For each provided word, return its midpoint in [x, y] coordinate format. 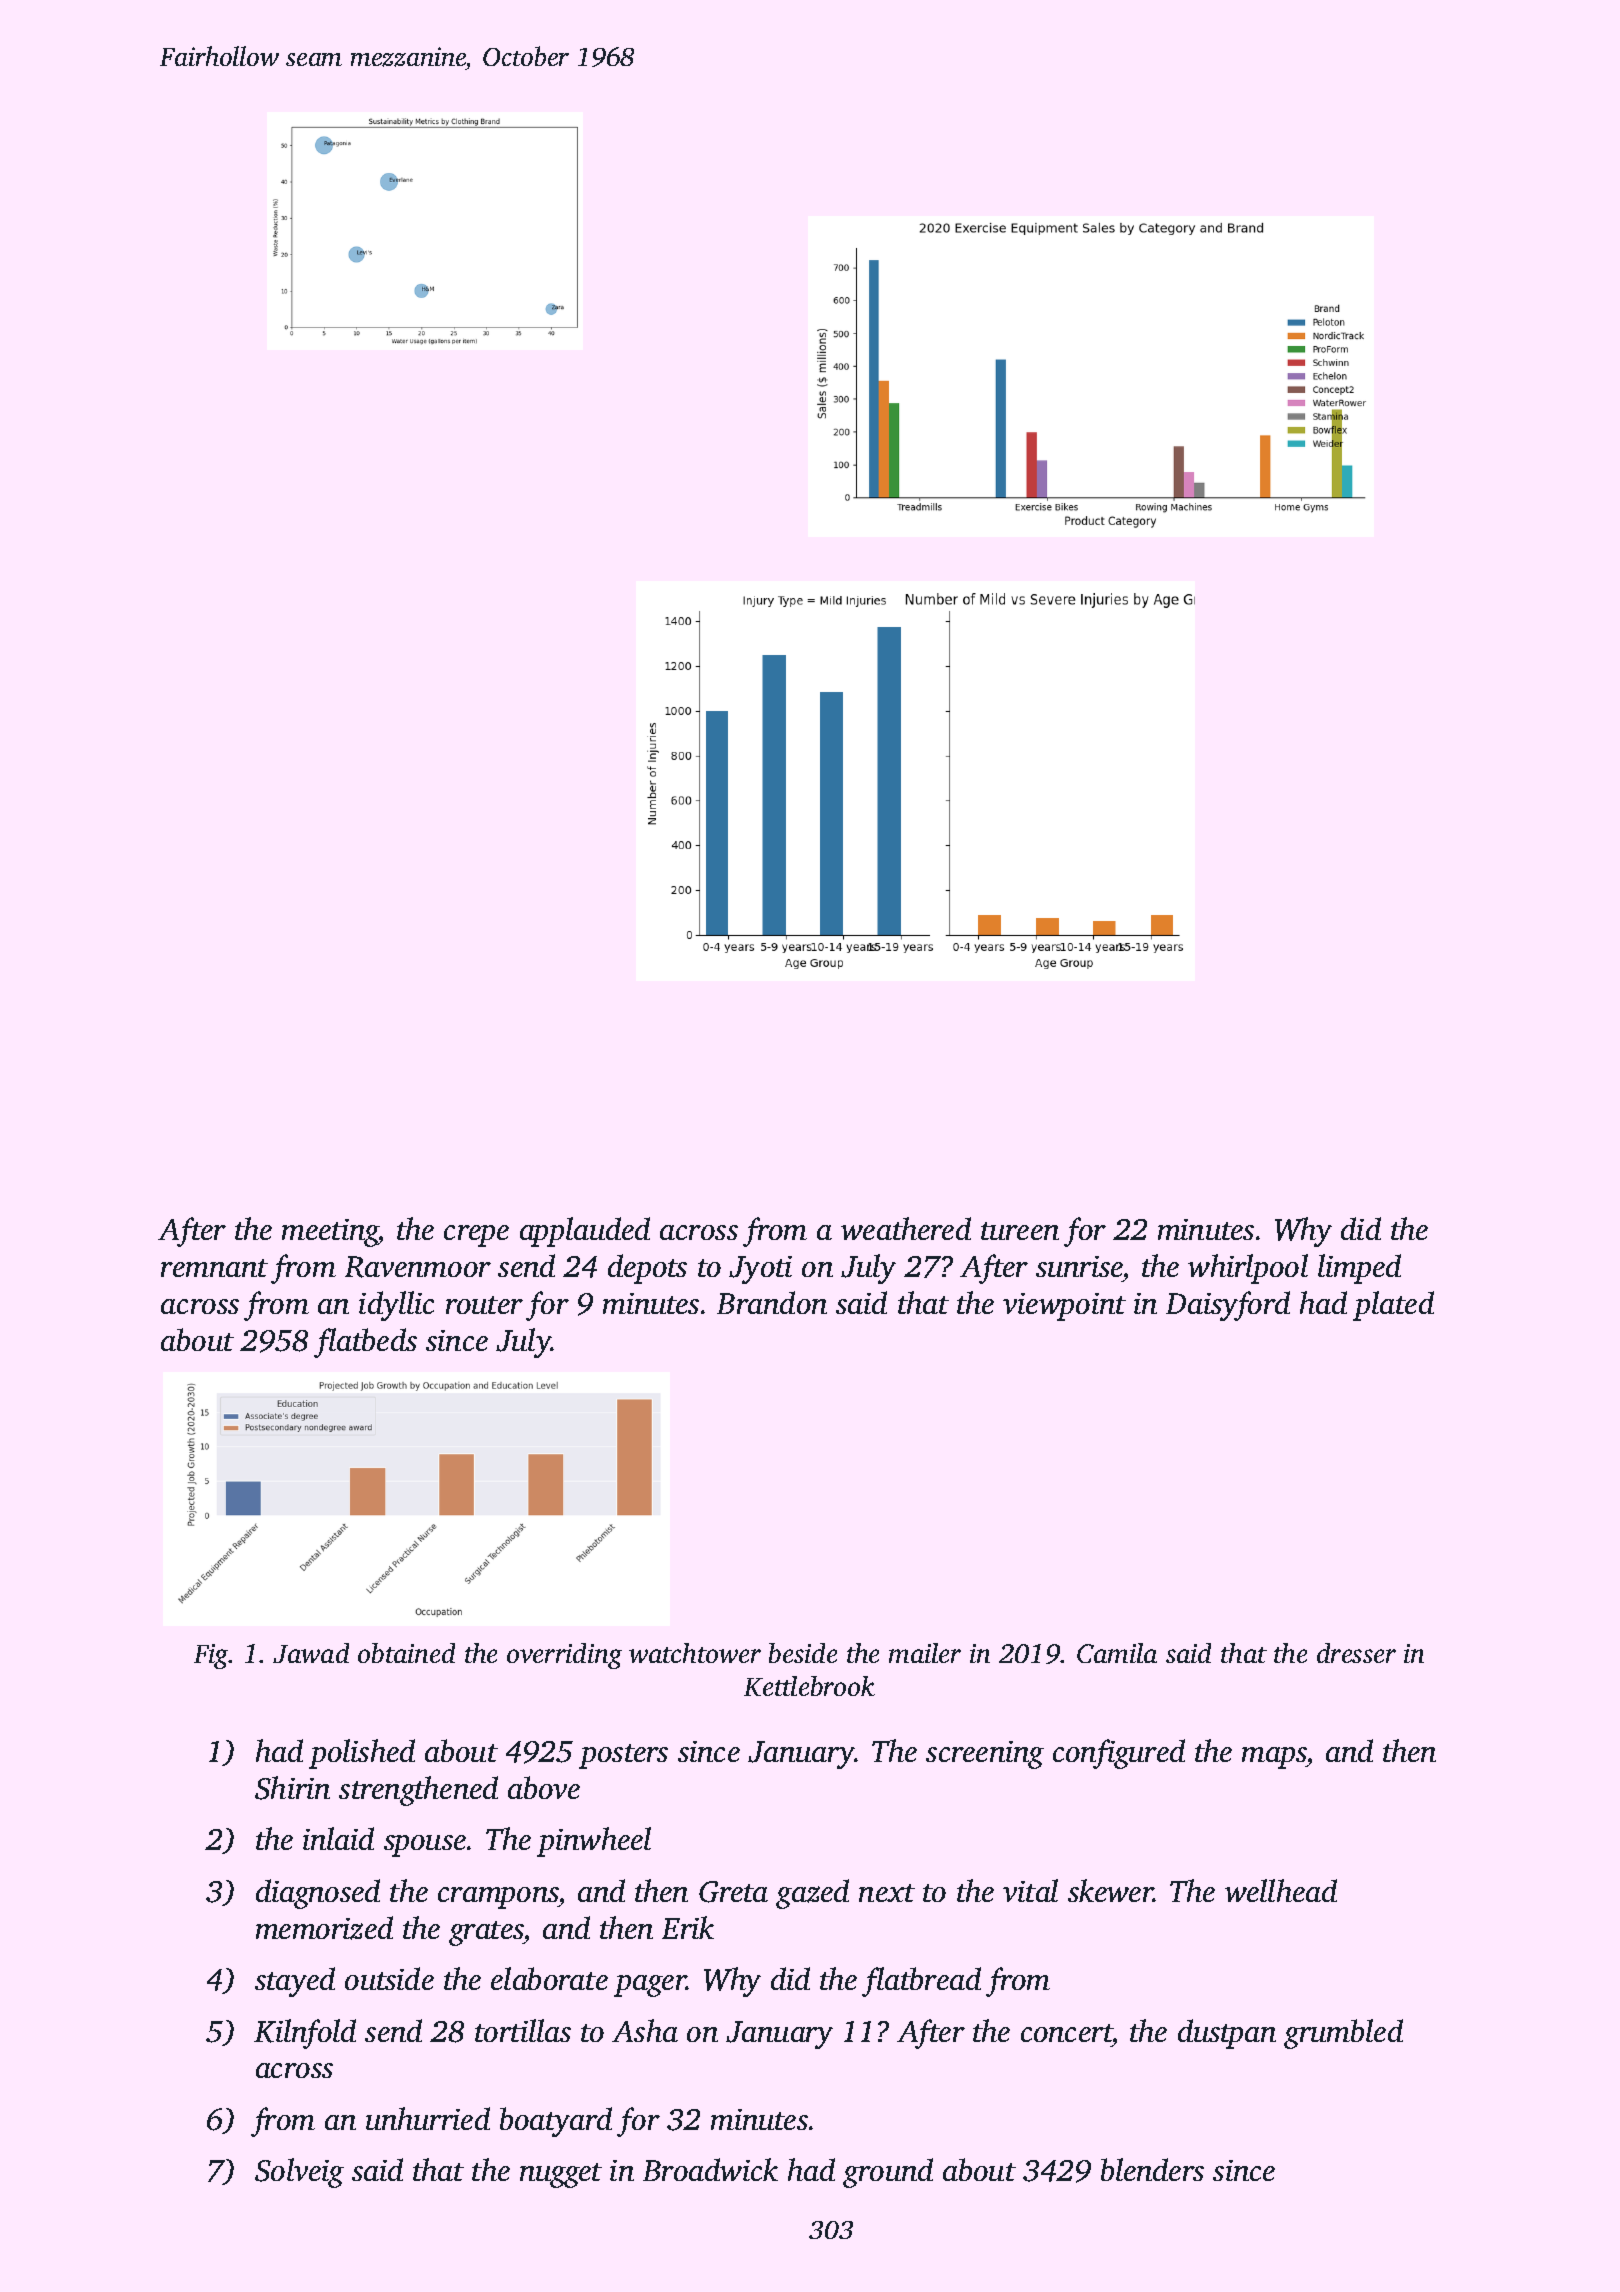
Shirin [292, 1788]
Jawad [311, 1653]
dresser [1356, 1653]
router [484, 1305]
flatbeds [365, 1343]
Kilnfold [305, 2034]
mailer [925, 1653]
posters [623, 1756]
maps [1274, 1758]
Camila [1117, 1653]
